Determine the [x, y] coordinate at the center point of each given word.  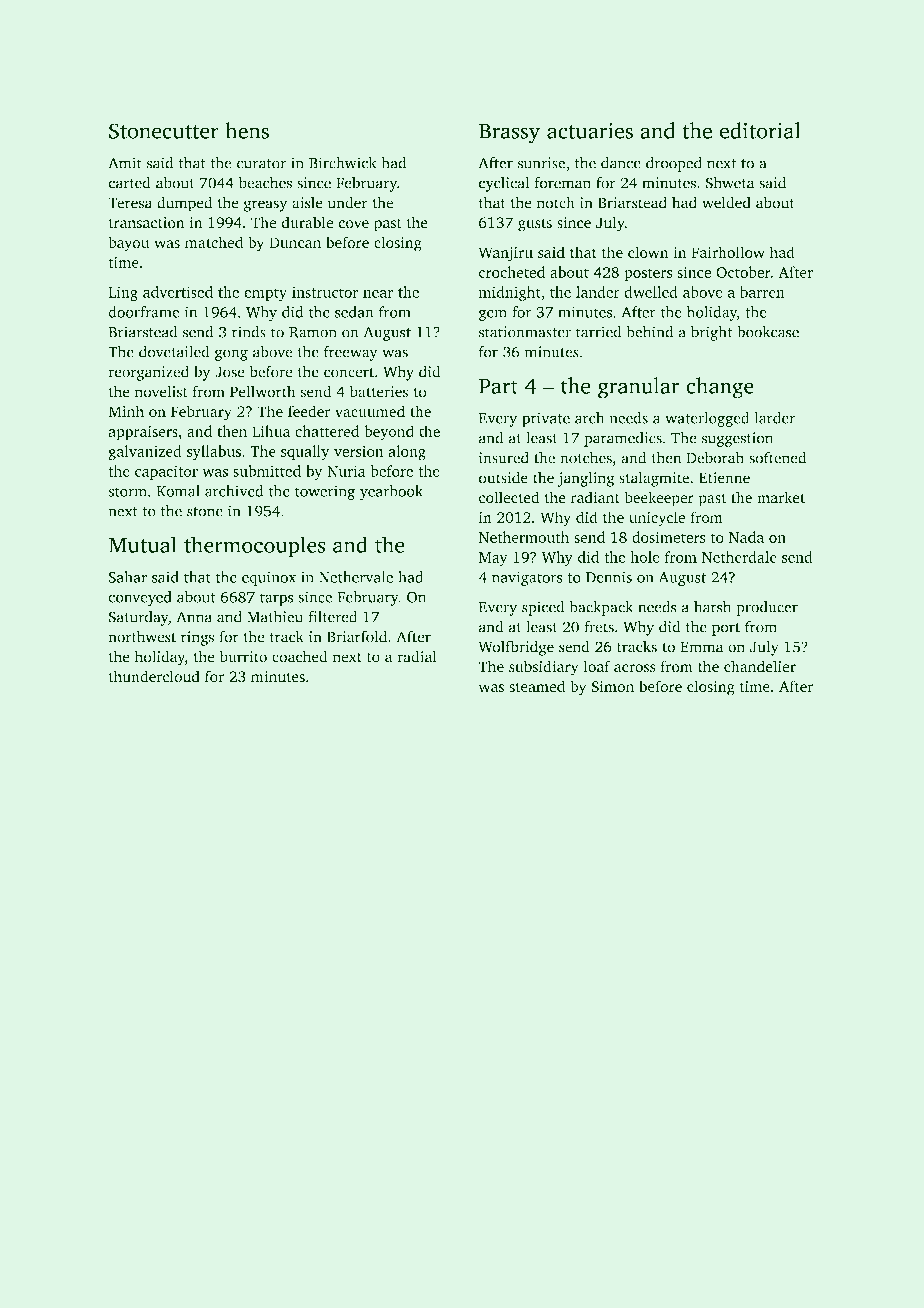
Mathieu [275, 617]
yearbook [391, 492]
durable [307, 222]
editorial [760, 130]
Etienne [724, 478]
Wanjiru [505, 254]
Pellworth [263, 391]
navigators [527, 578]
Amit [125, 163]
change [720, 388]
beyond [389, 433]
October [743, 272]
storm [127, 492]
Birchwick [343, 163]
